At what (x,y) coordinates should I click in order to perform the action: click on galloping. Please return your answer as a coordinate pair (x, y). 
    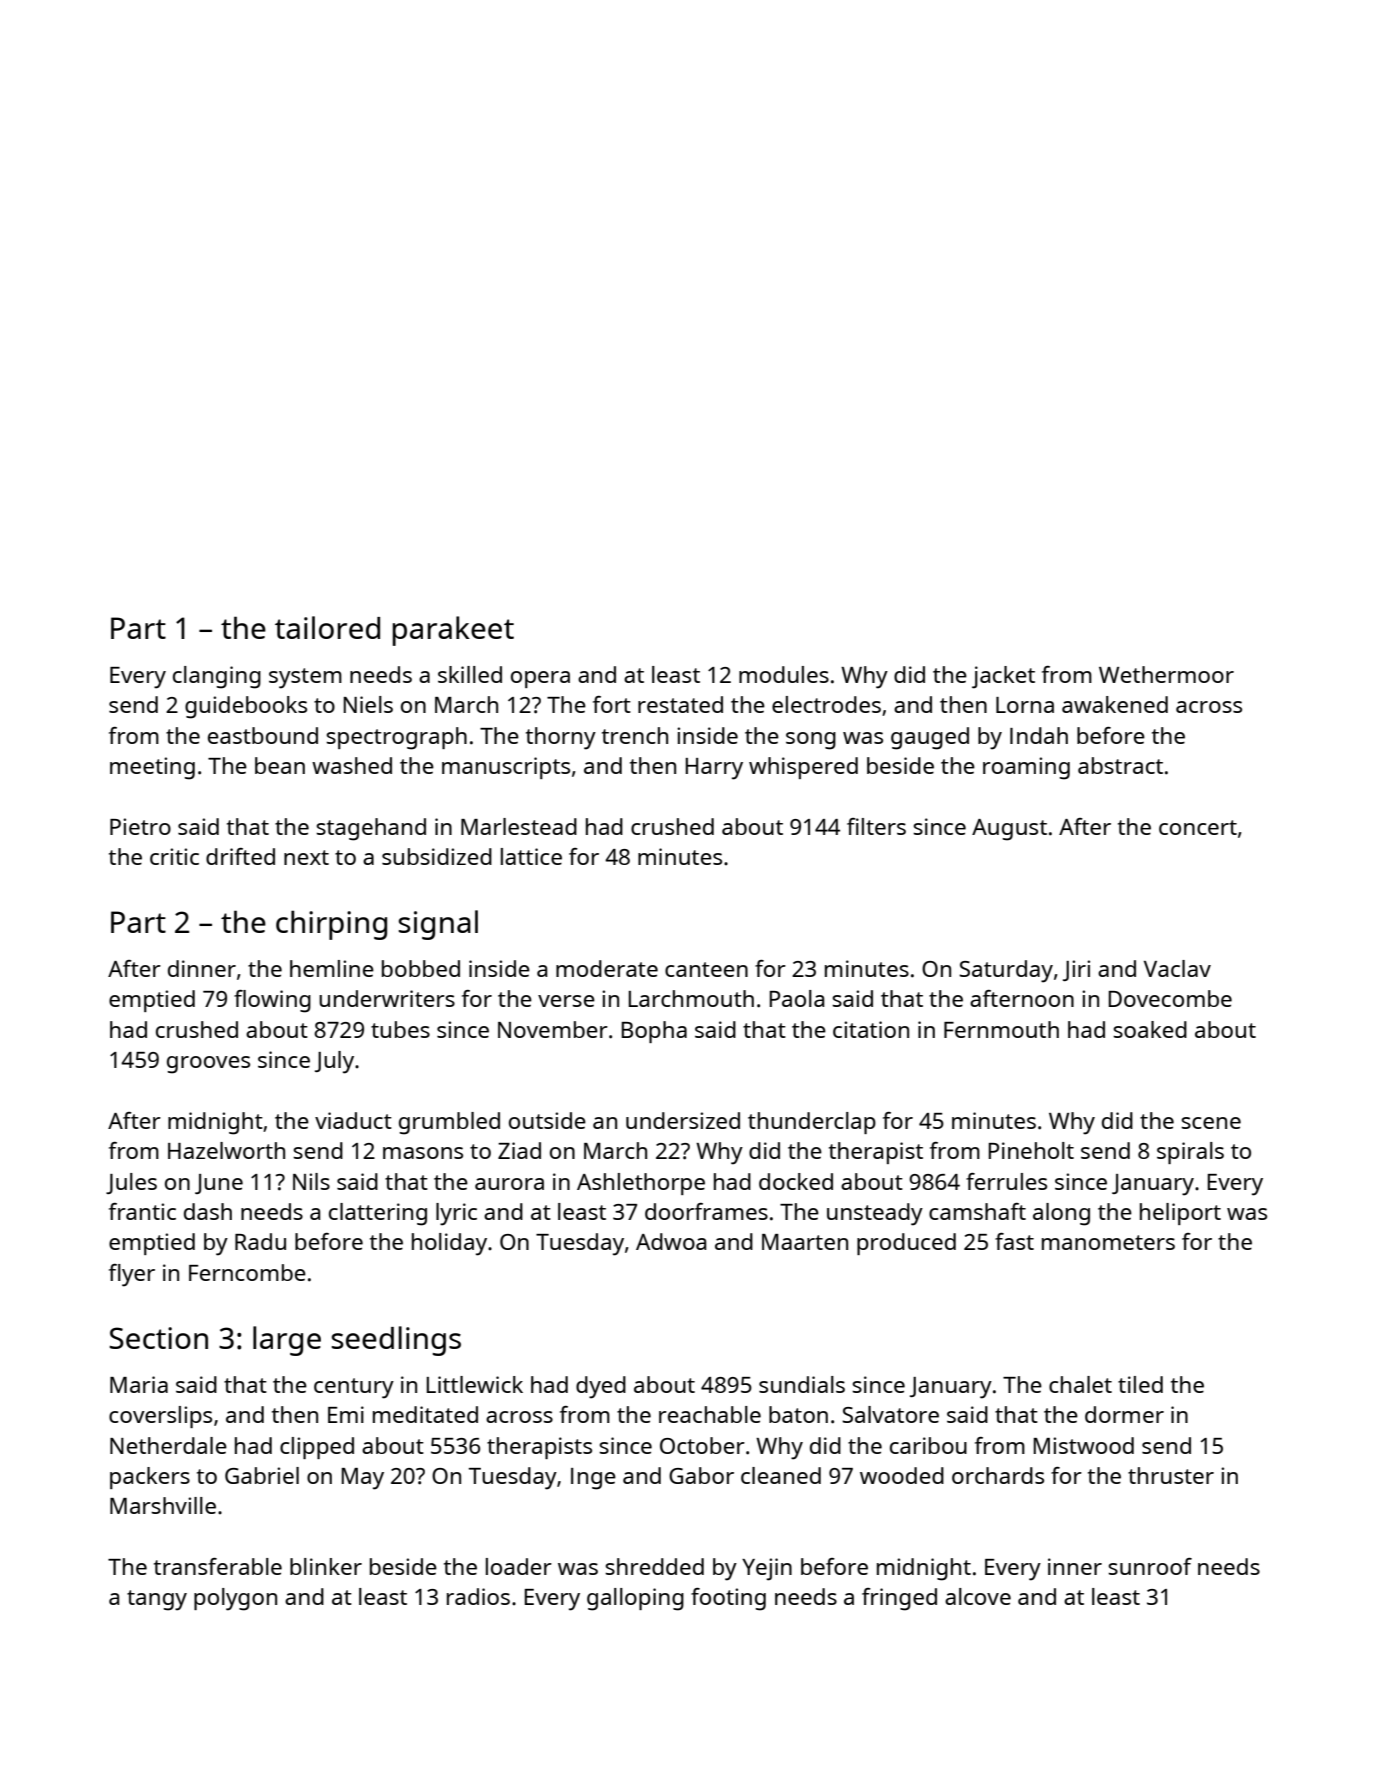
    Looking at the image, I should click on (635, 1599).
